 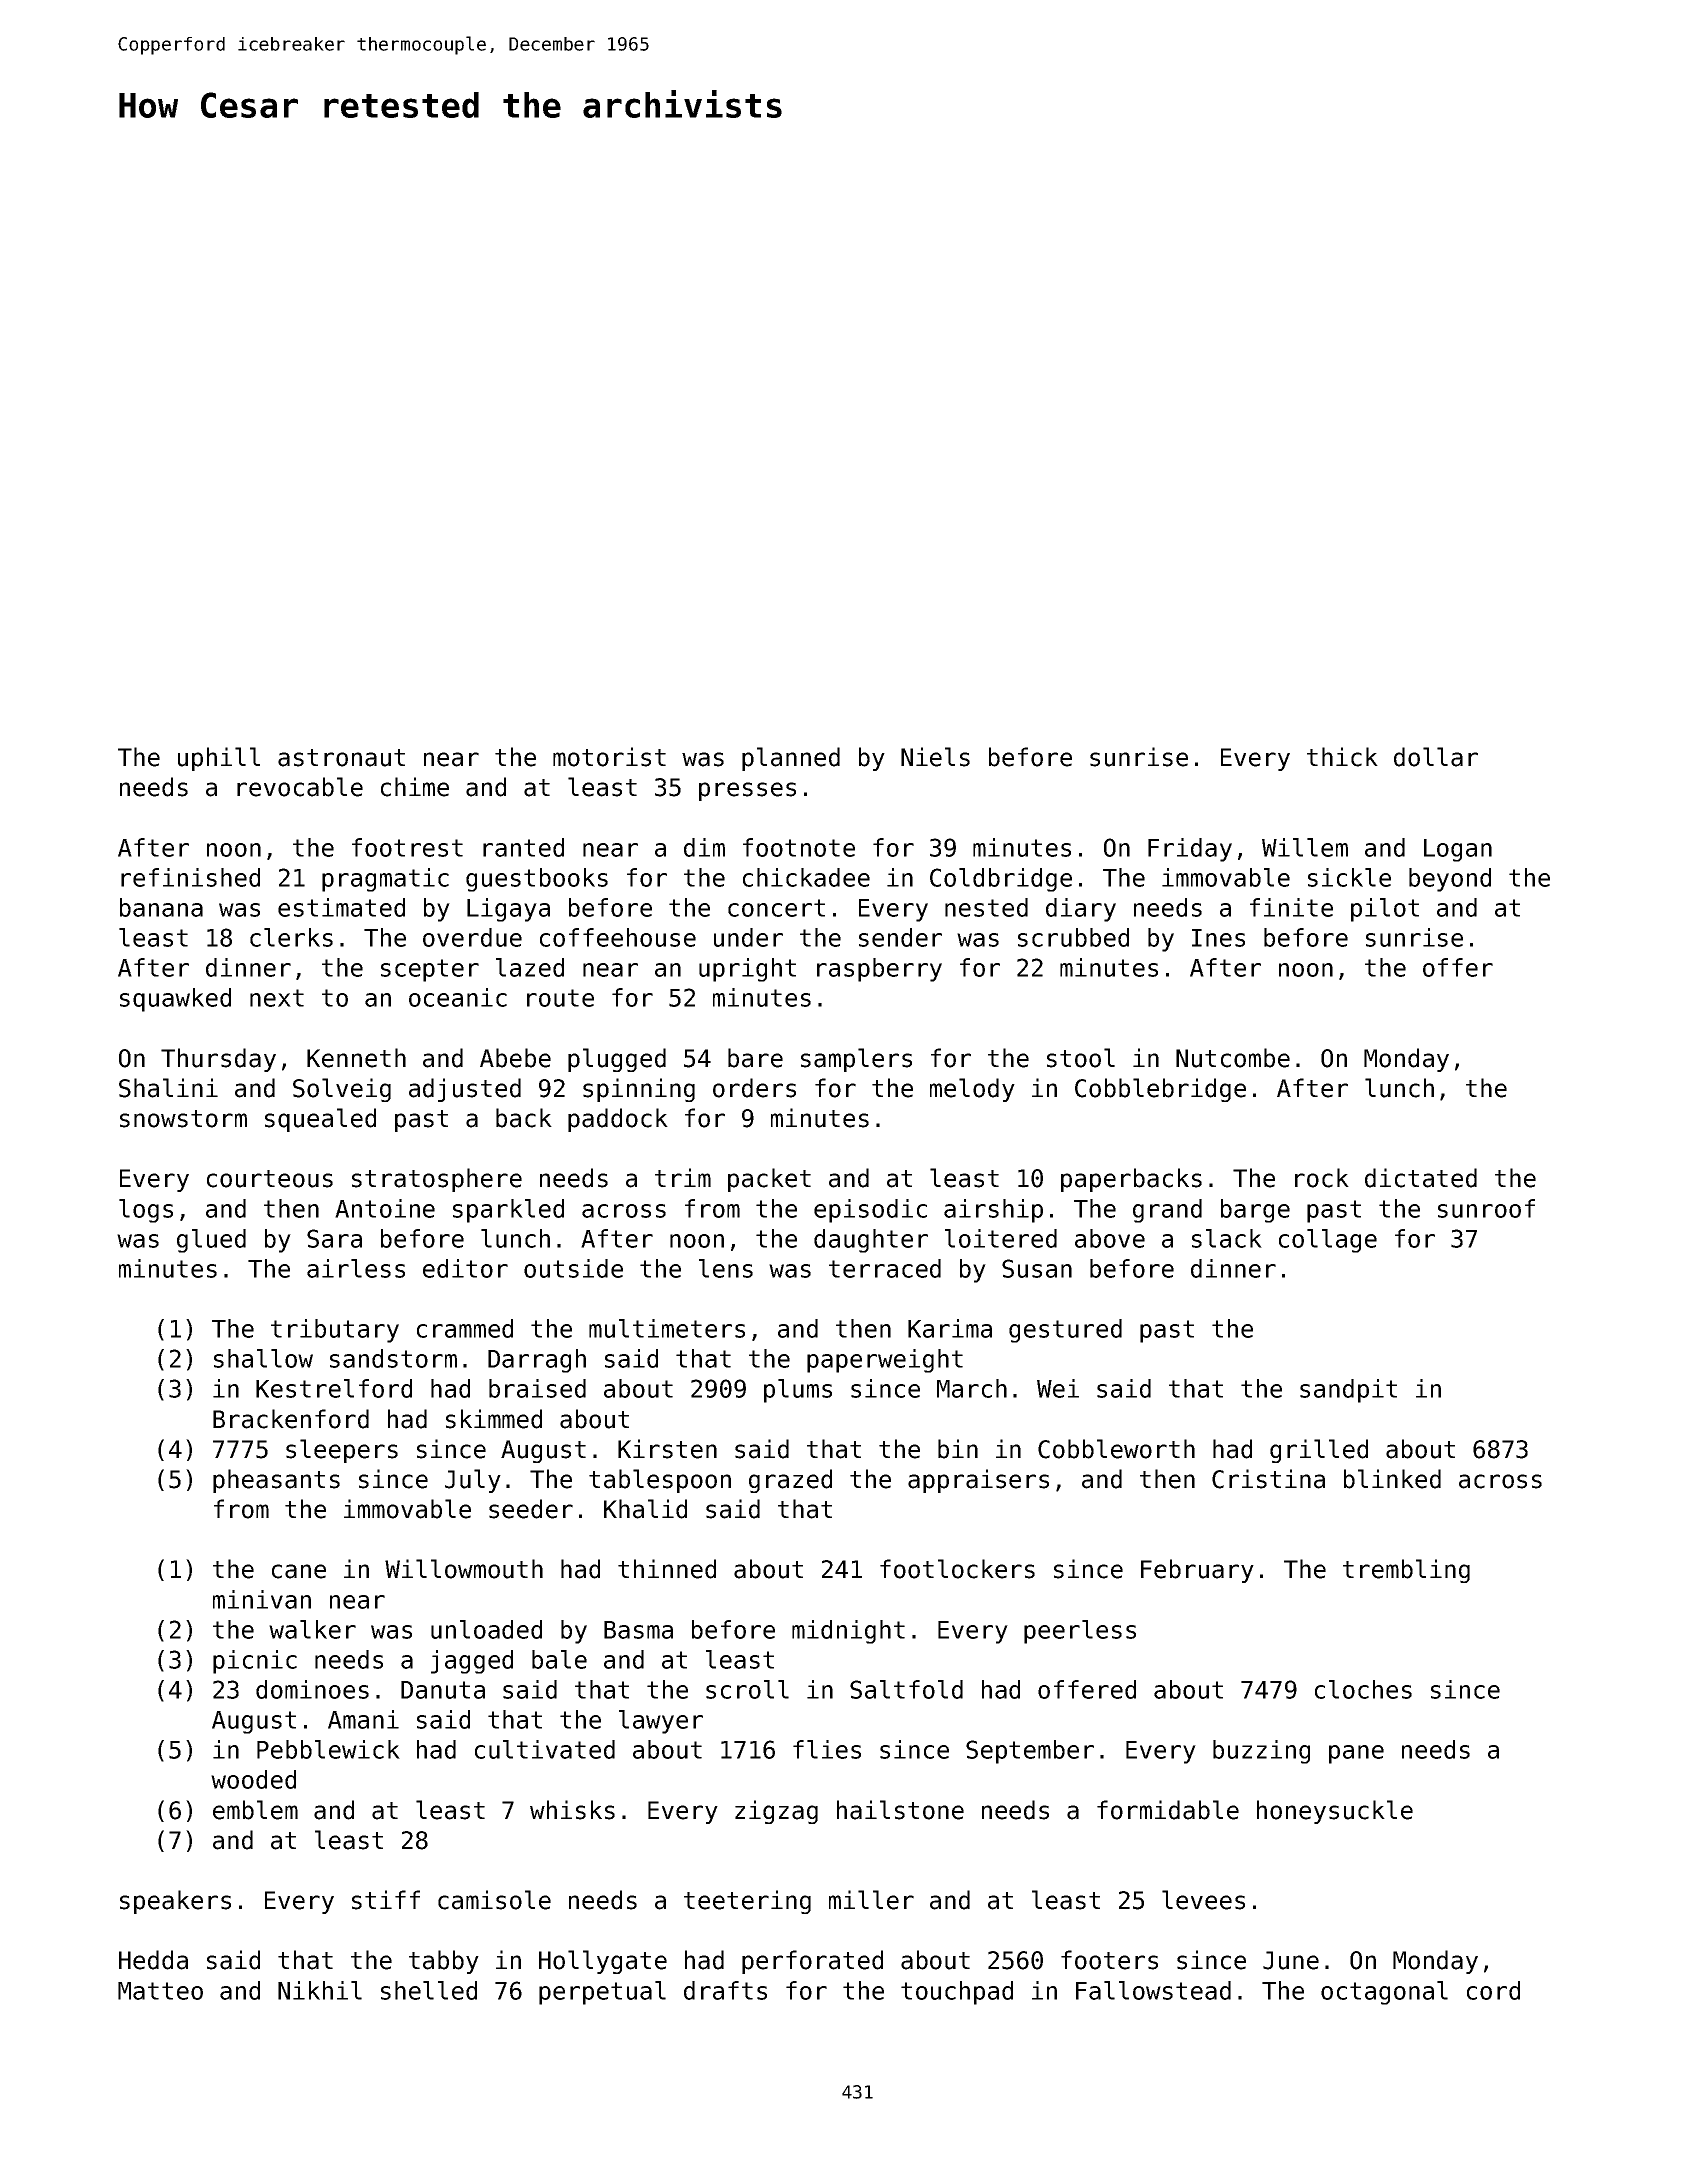 I want to click on miller, so click(x=871, y=1900).
